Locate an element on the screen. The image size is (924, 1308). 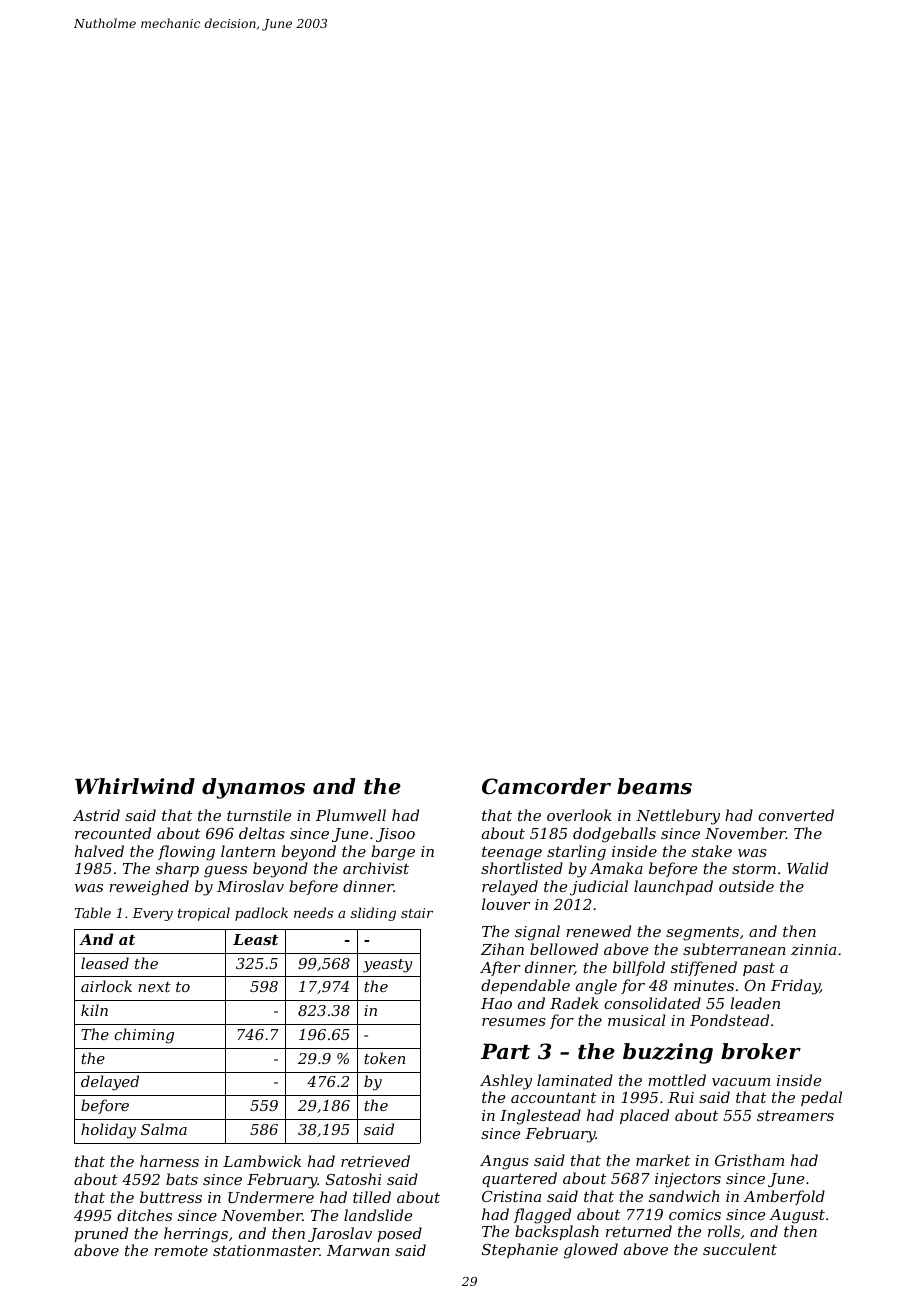
beams is located at coordinates (654, 786).
